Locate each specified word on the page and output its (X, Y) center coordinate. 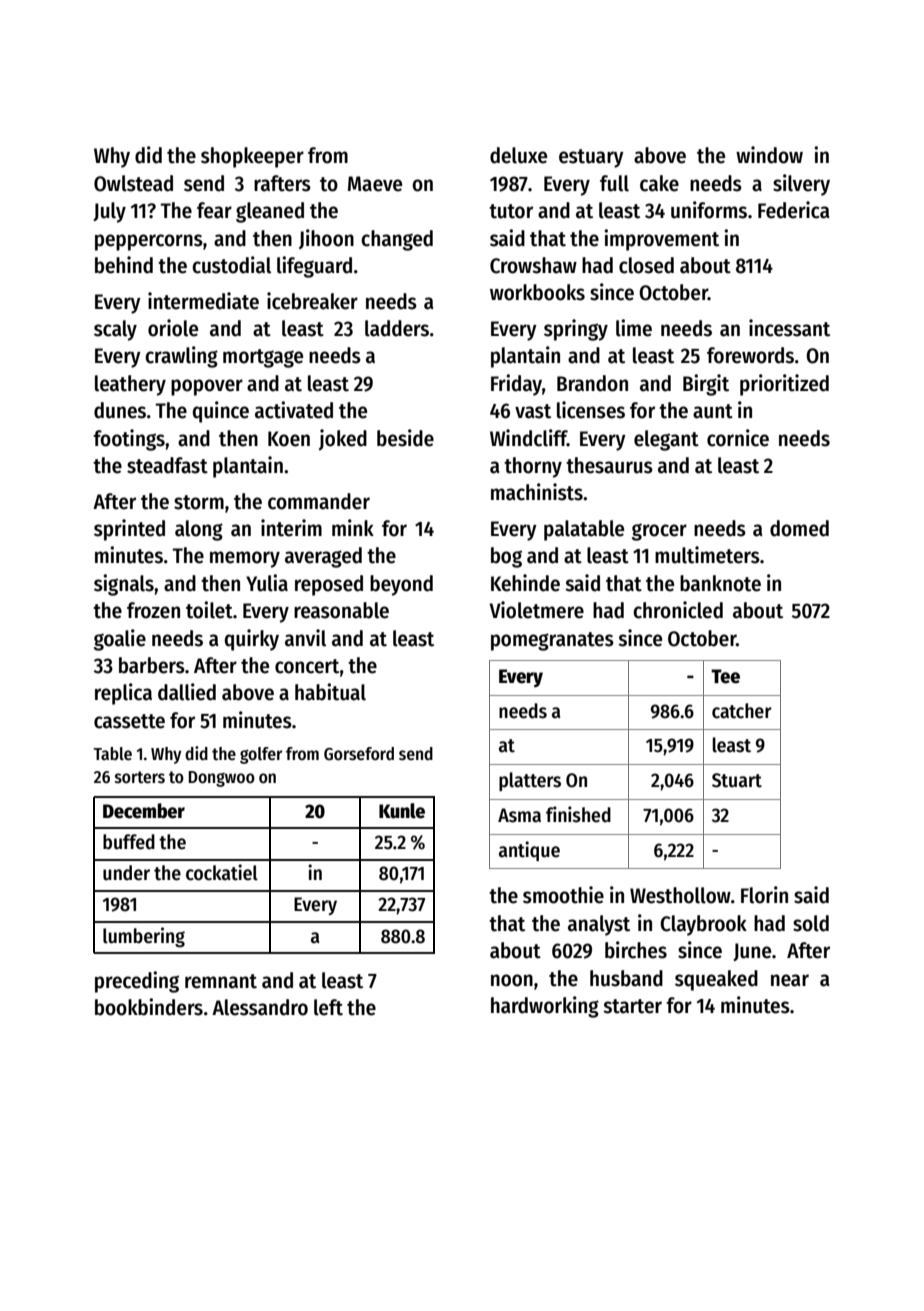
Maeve (375, 184)
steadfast (167, 465)
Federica (794, 210)
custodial (231, 265)
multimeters (707, 555)
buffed (129, 842)
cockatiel (222, 872)
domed (799, 528)
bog (506, 557)
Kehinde (525, 583)
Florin (764, 895)
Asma (519, 815)
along (199, 530)
